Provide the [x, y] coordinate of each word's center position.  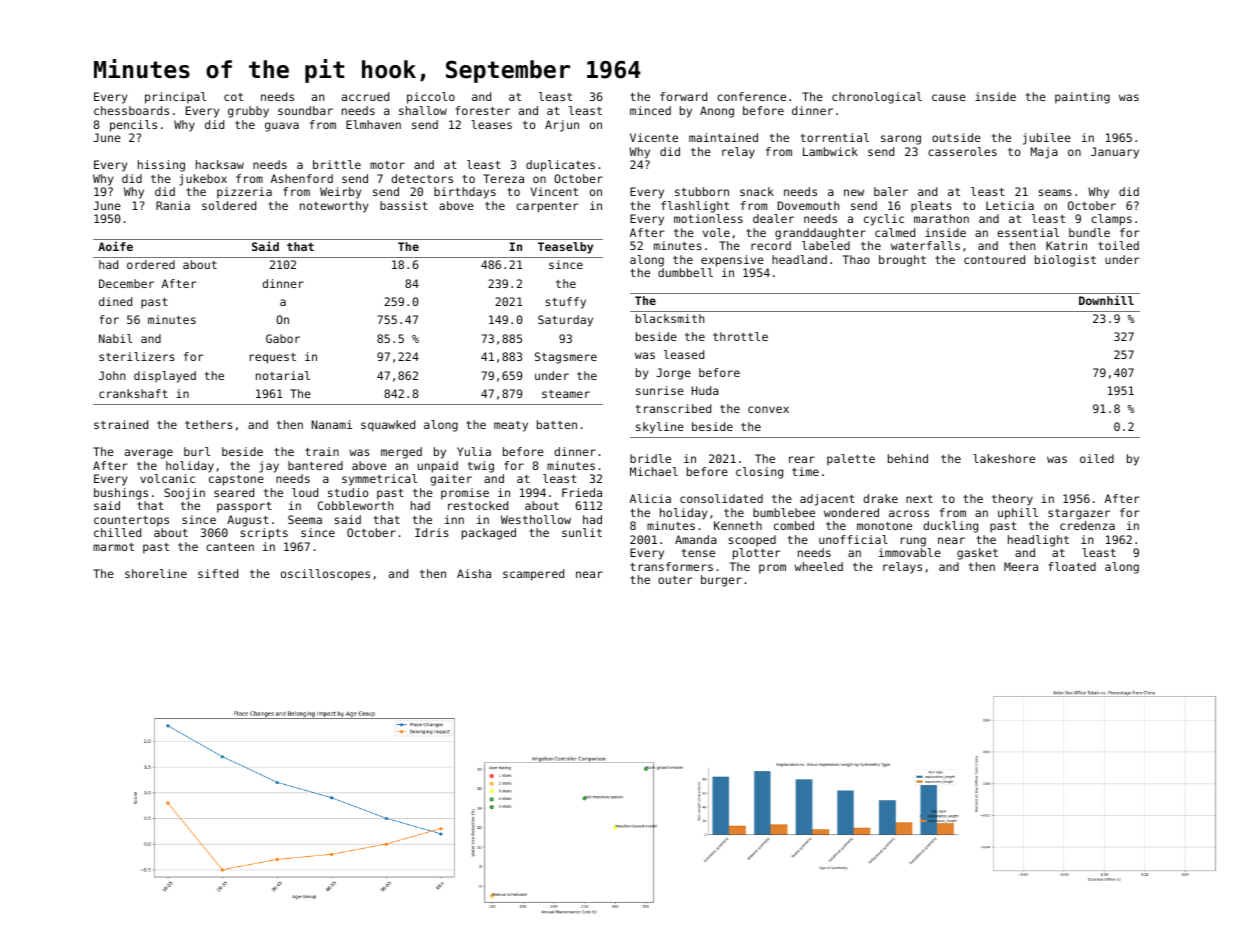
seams [1055, 192]
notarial [283, 375]
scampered [533, 575]
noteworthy [334, 207]
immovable [910, 552]
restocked [478, 505]
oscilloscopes [325, 575]
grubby [248, 112]
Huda [705, 390]
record [771, 245]
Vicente [654, 137]
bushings [121, 494]
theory [1012, 500]
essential [1028, 232]
